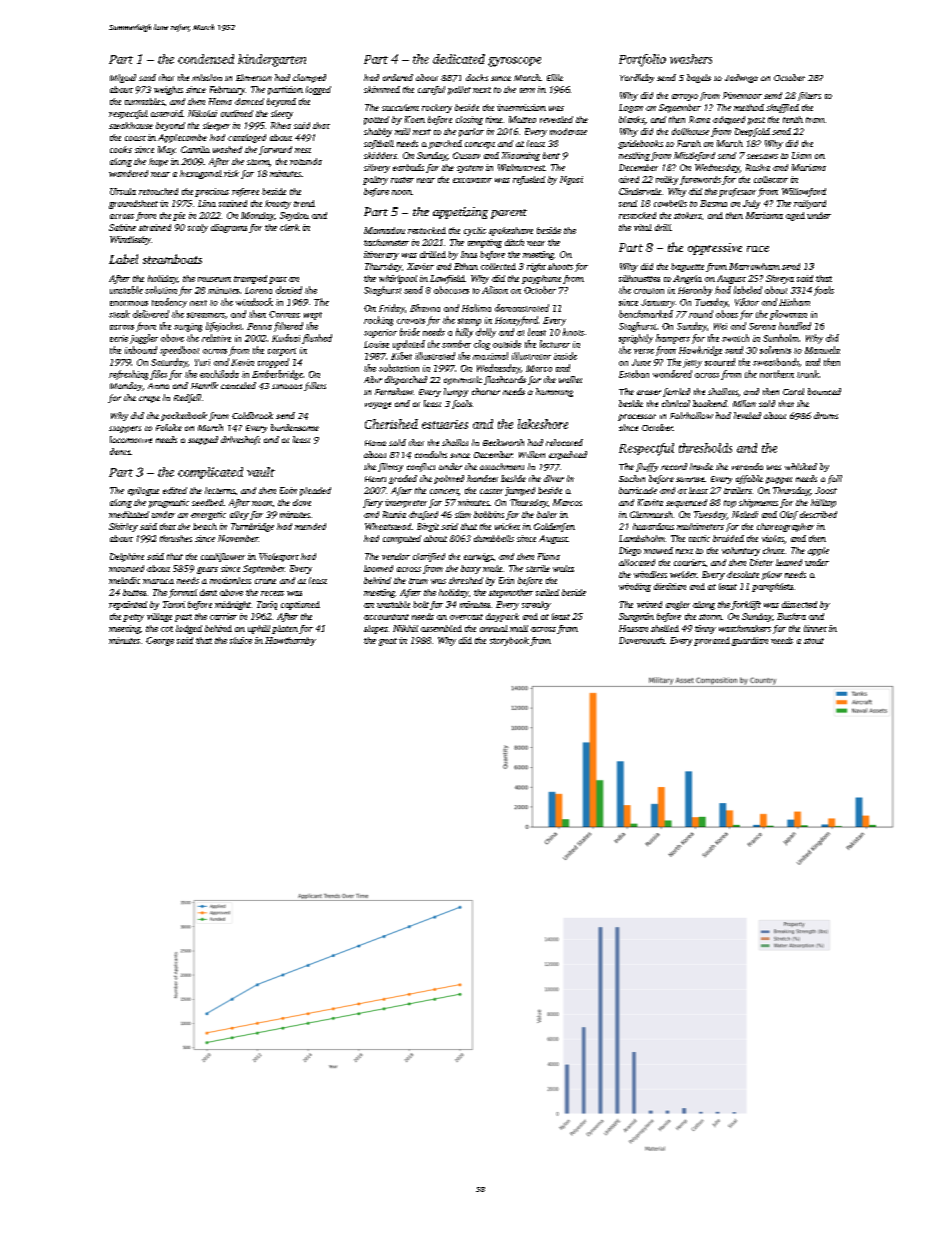 This screenshot has width=952, height=1233. Describe the element at coordinates (560, 266) in the screenshot. I see `shoots` at that location.
